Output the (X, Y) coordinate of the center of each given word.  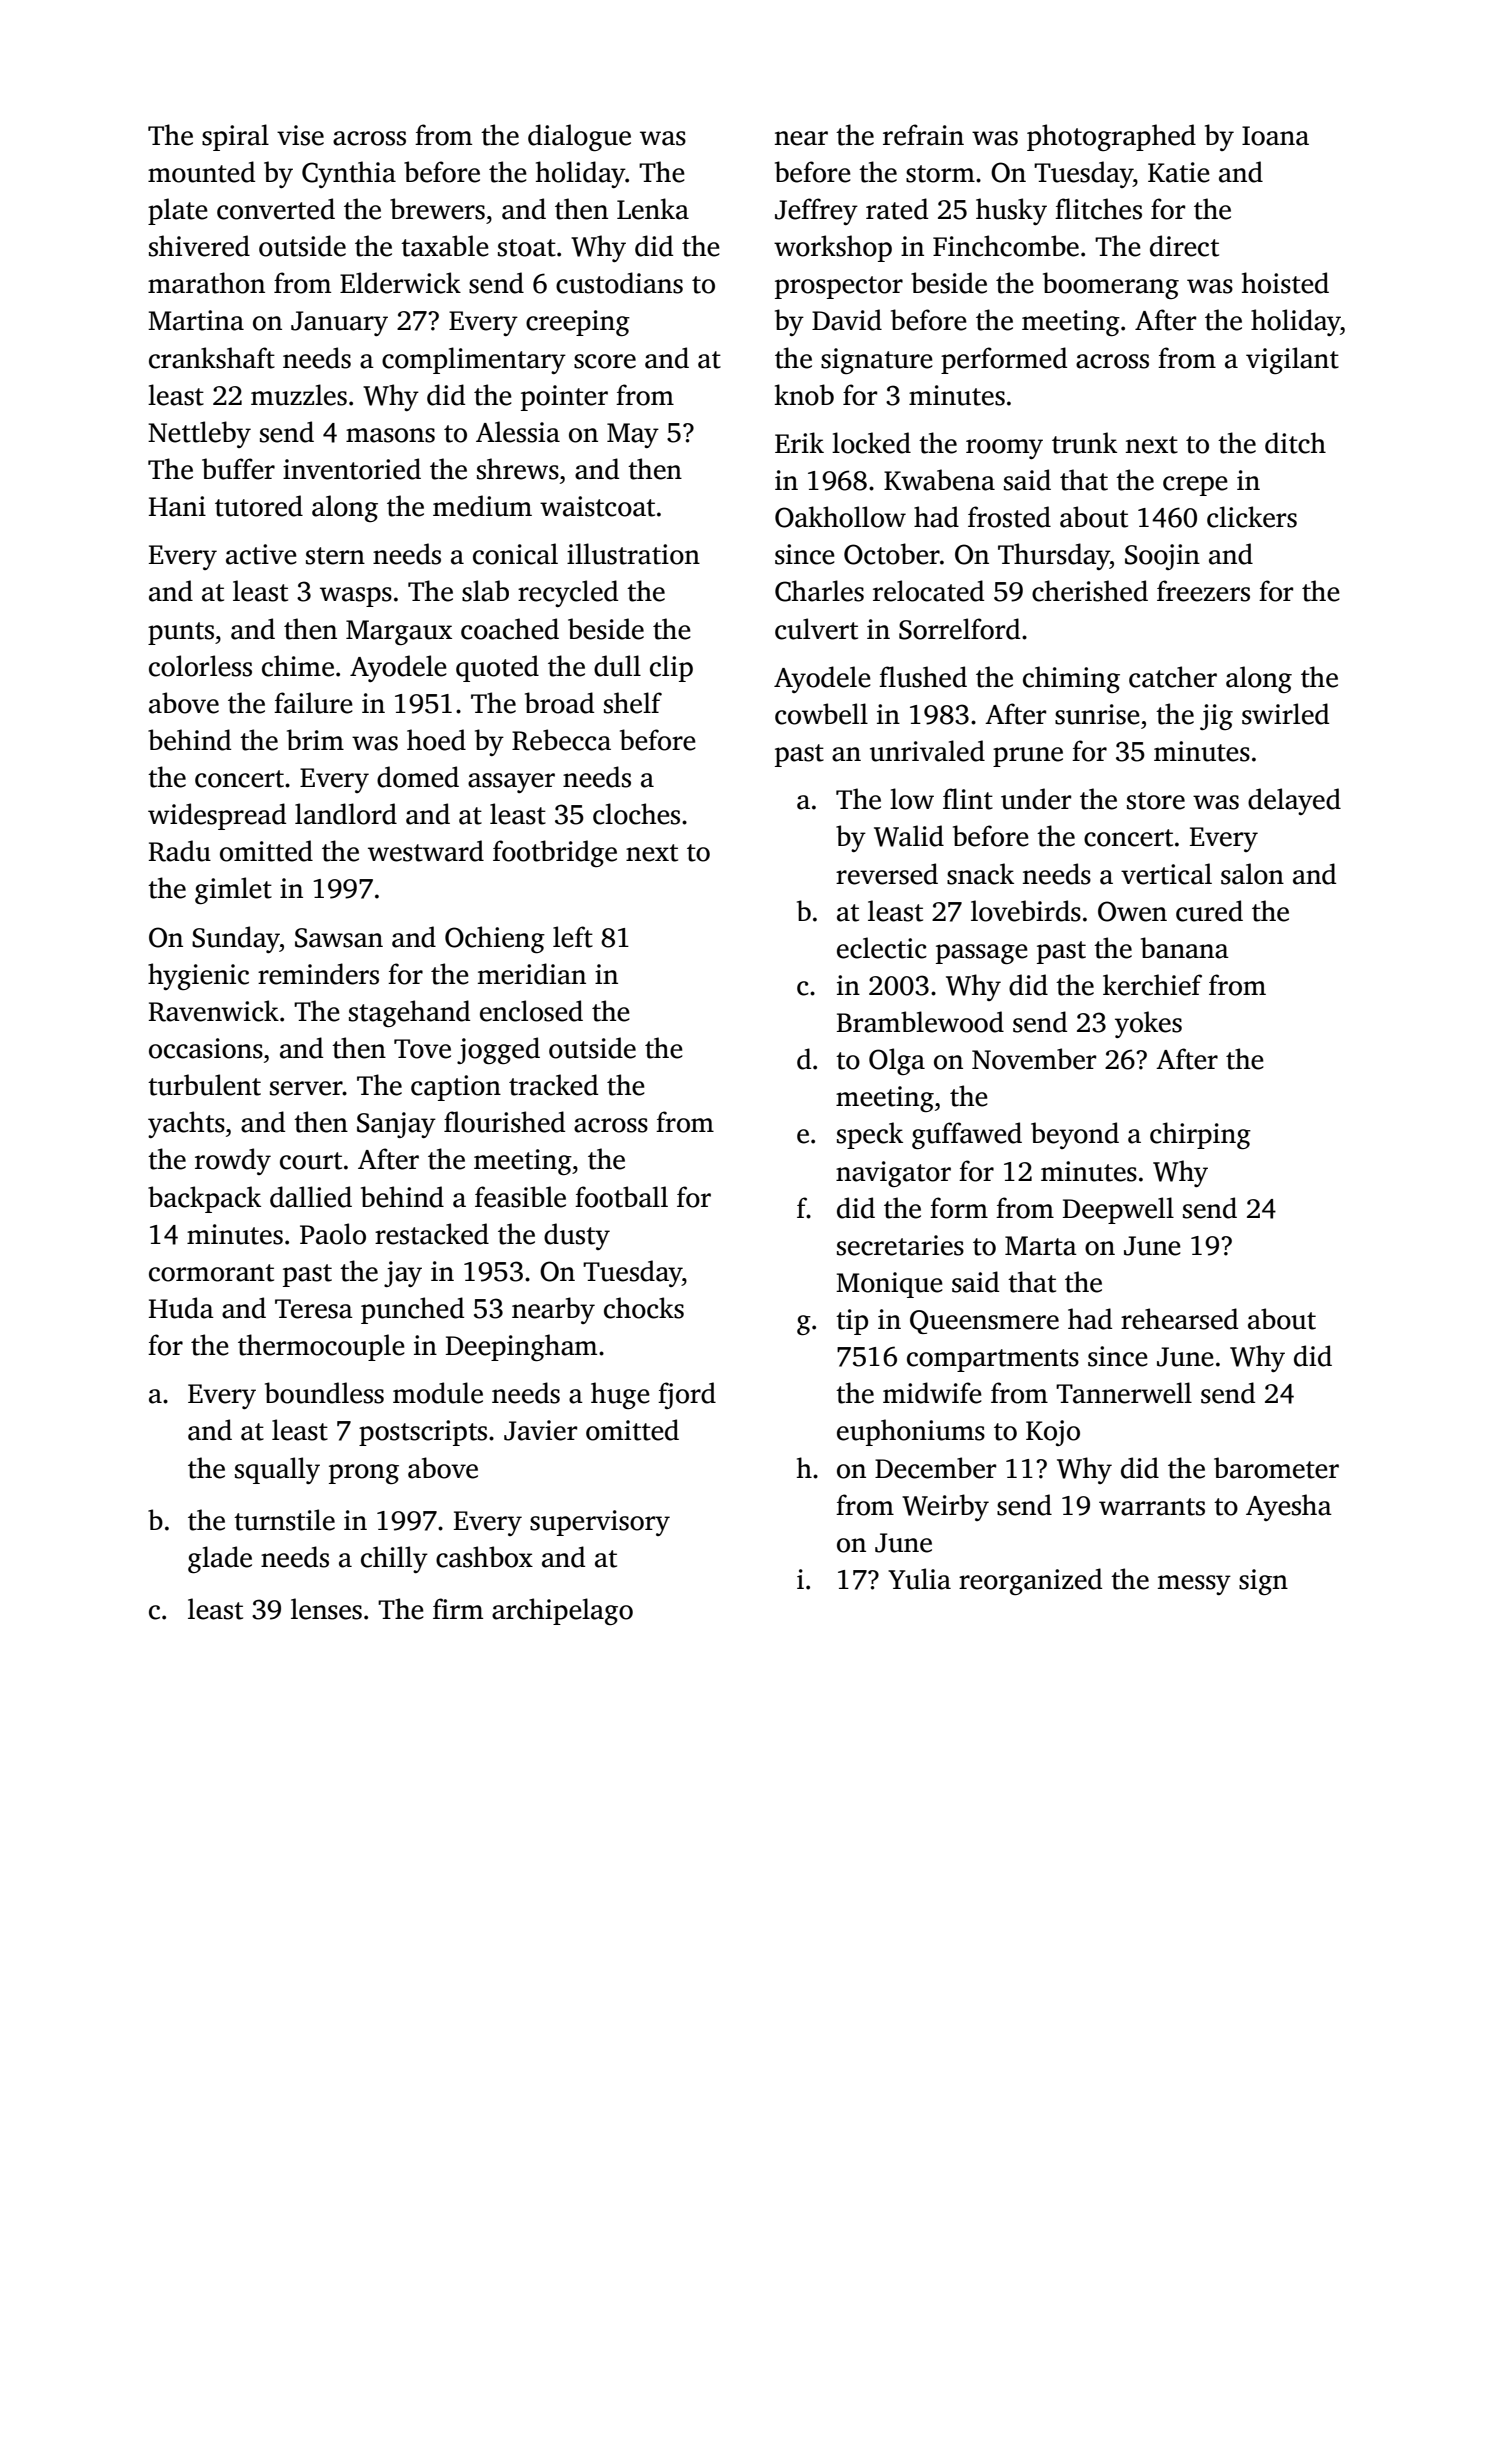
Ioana (1275, 136)
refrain (923, 135)
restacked (432, 1234)
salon (1252, 874)
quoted (497, 668)
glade (220, 1559)
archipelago (562, 1611)
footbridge (555, 853)
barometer (1276, 1468)
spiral (235, 137)
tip (852, 1322)
